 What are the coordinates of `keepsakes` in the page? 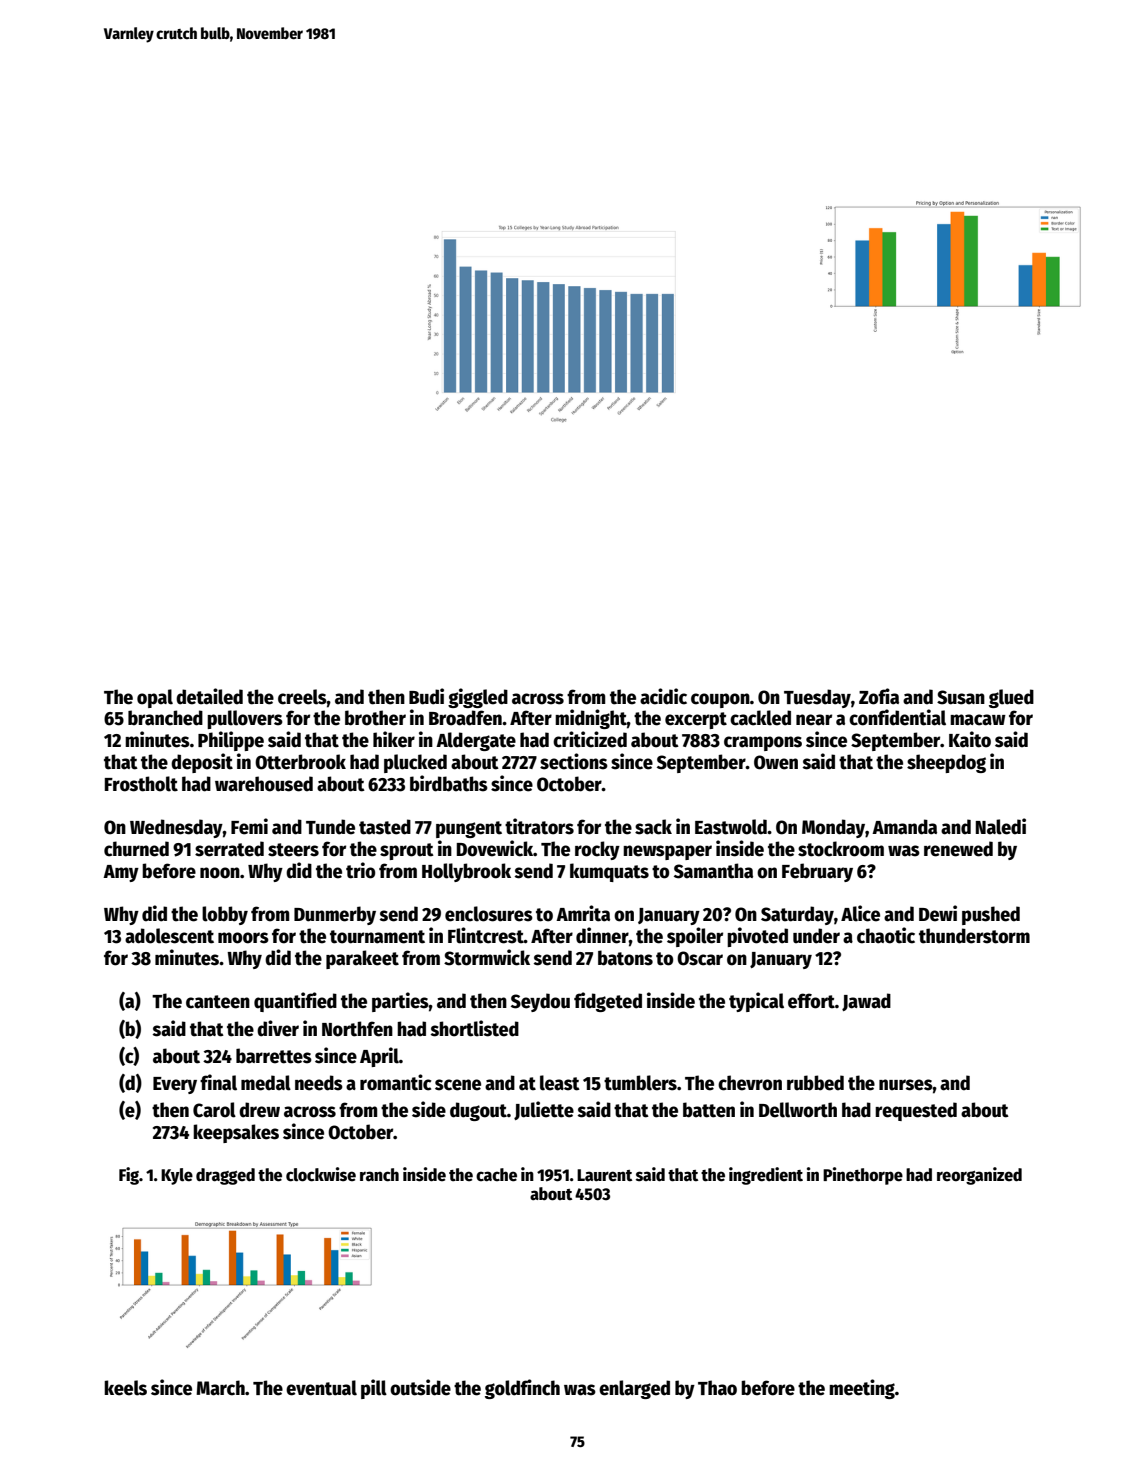 It's located at (236, 1133).
